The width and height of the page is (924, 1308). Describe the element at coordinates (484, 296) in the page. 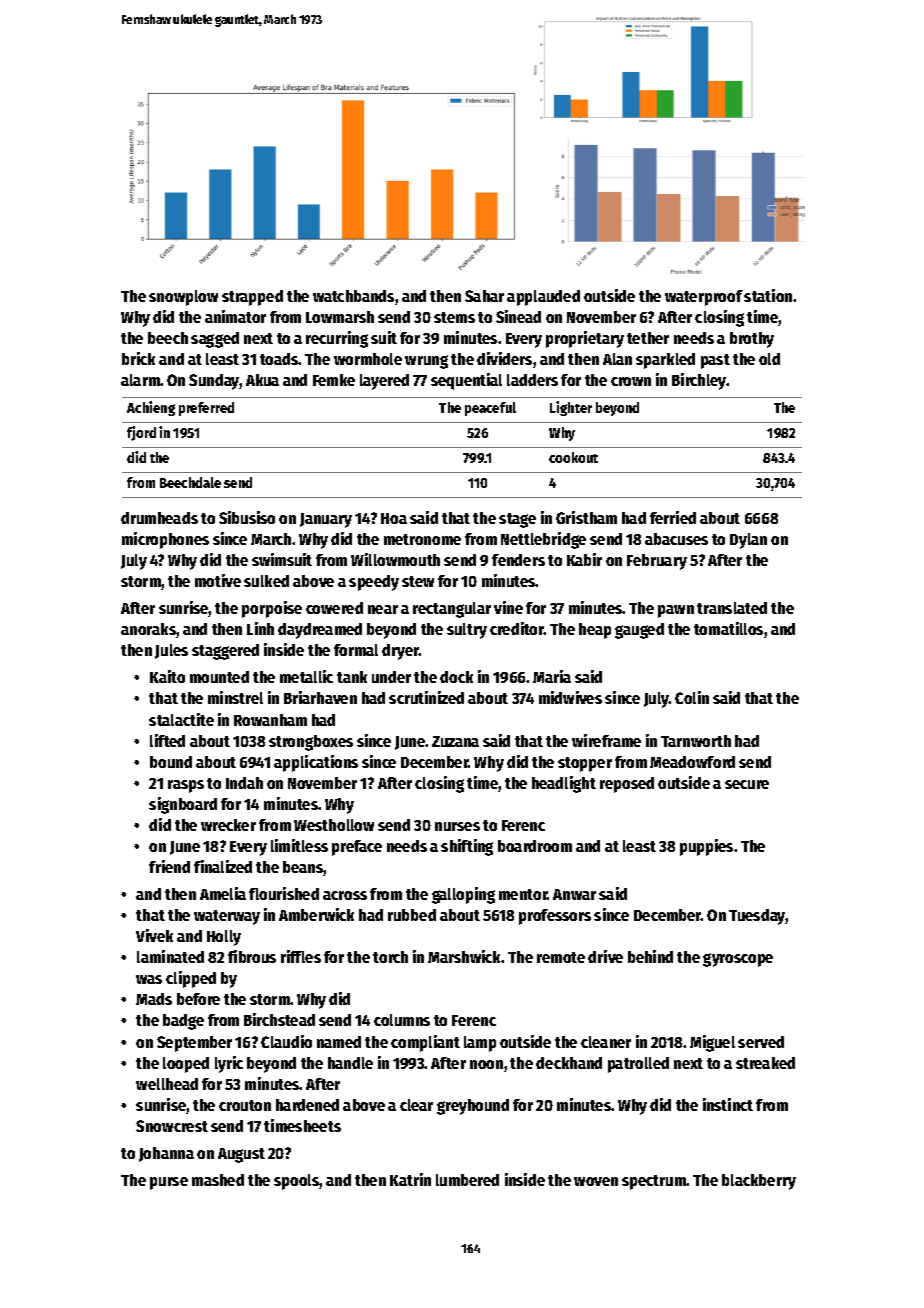

I see `Sahar` at that location.
